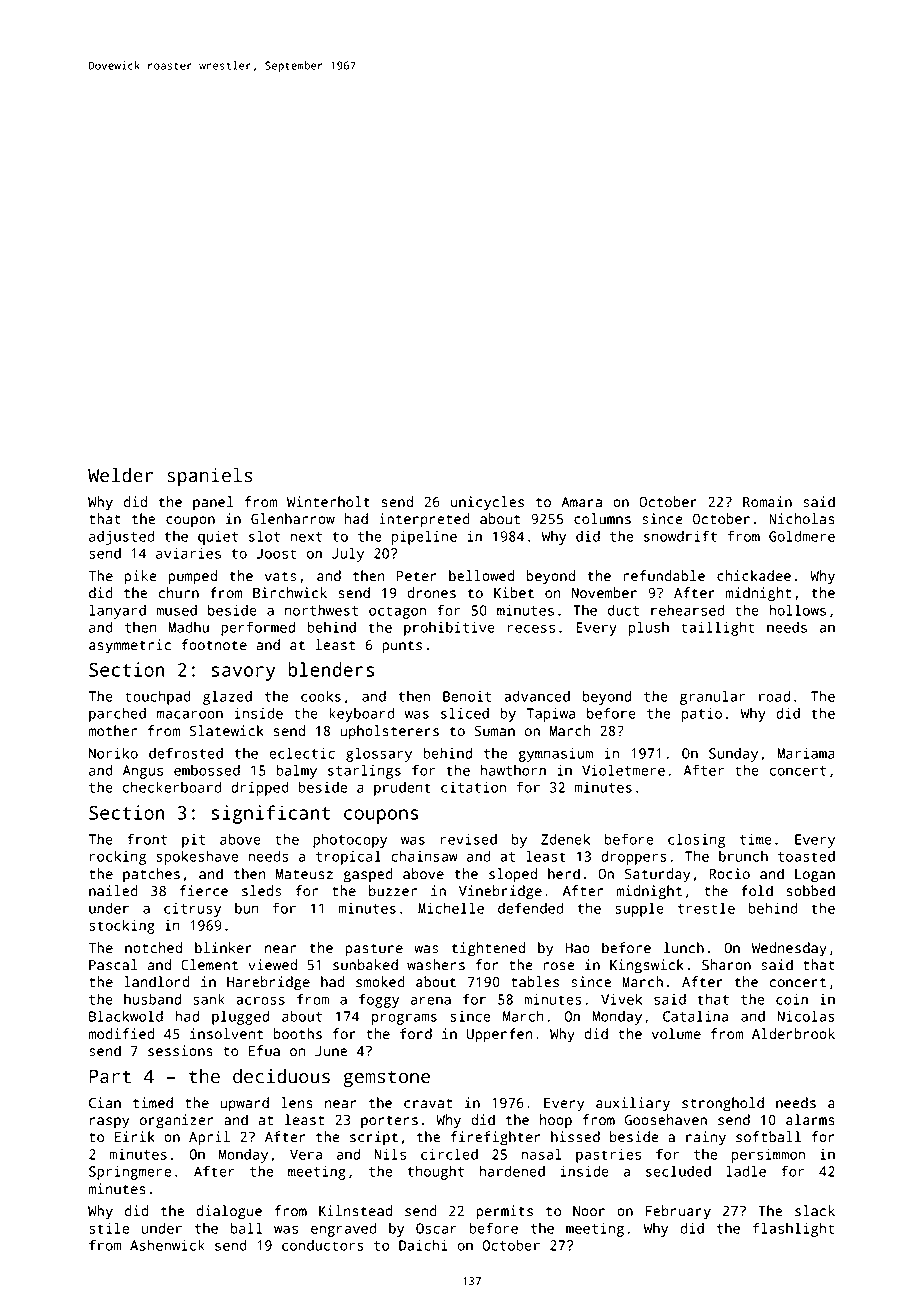  What do you see at coordinates (487, 503) in the screenshot?
I see `unicycles` at bounding box center [487, 503].
